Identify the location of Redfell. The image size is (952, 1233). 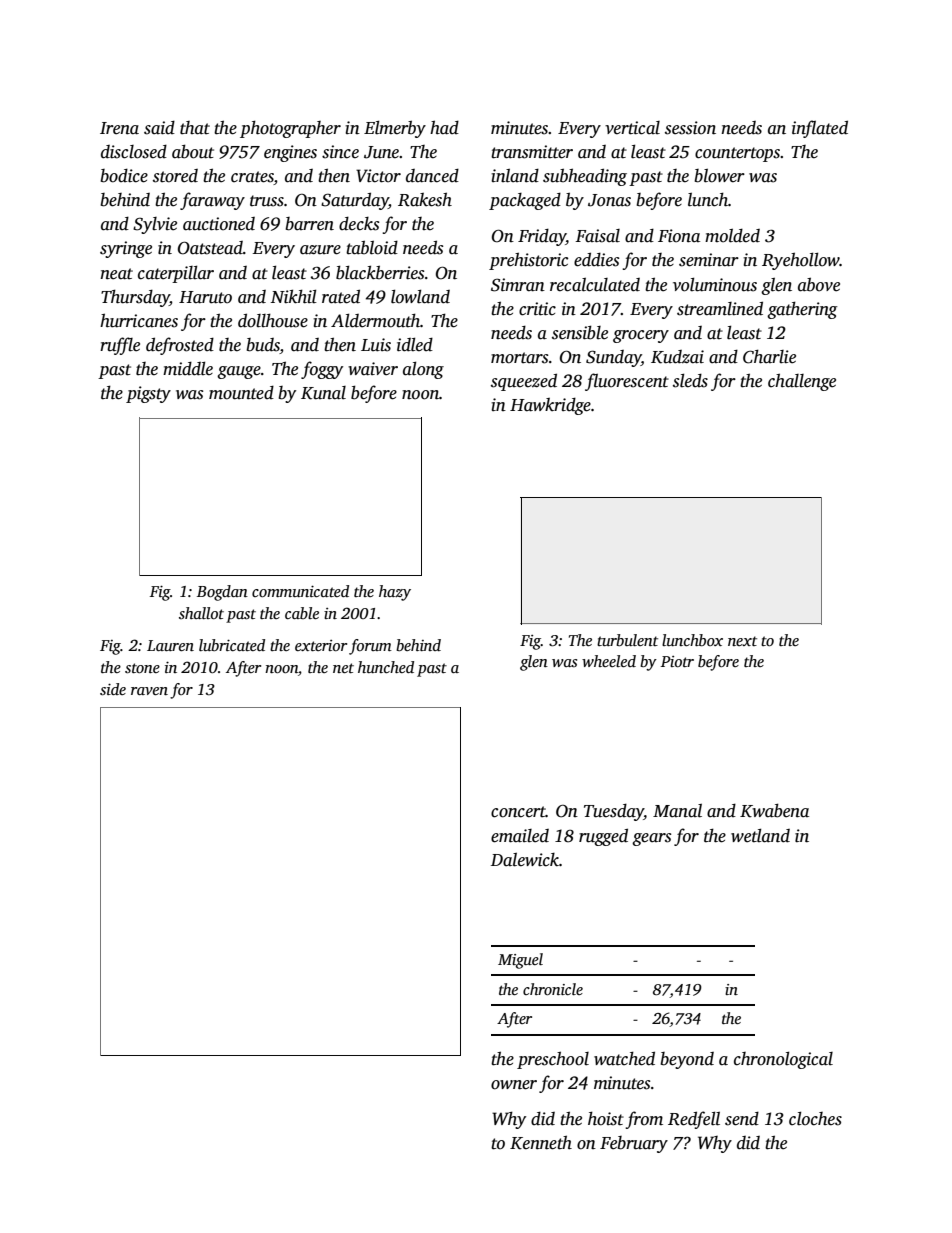
(694, 1120).
